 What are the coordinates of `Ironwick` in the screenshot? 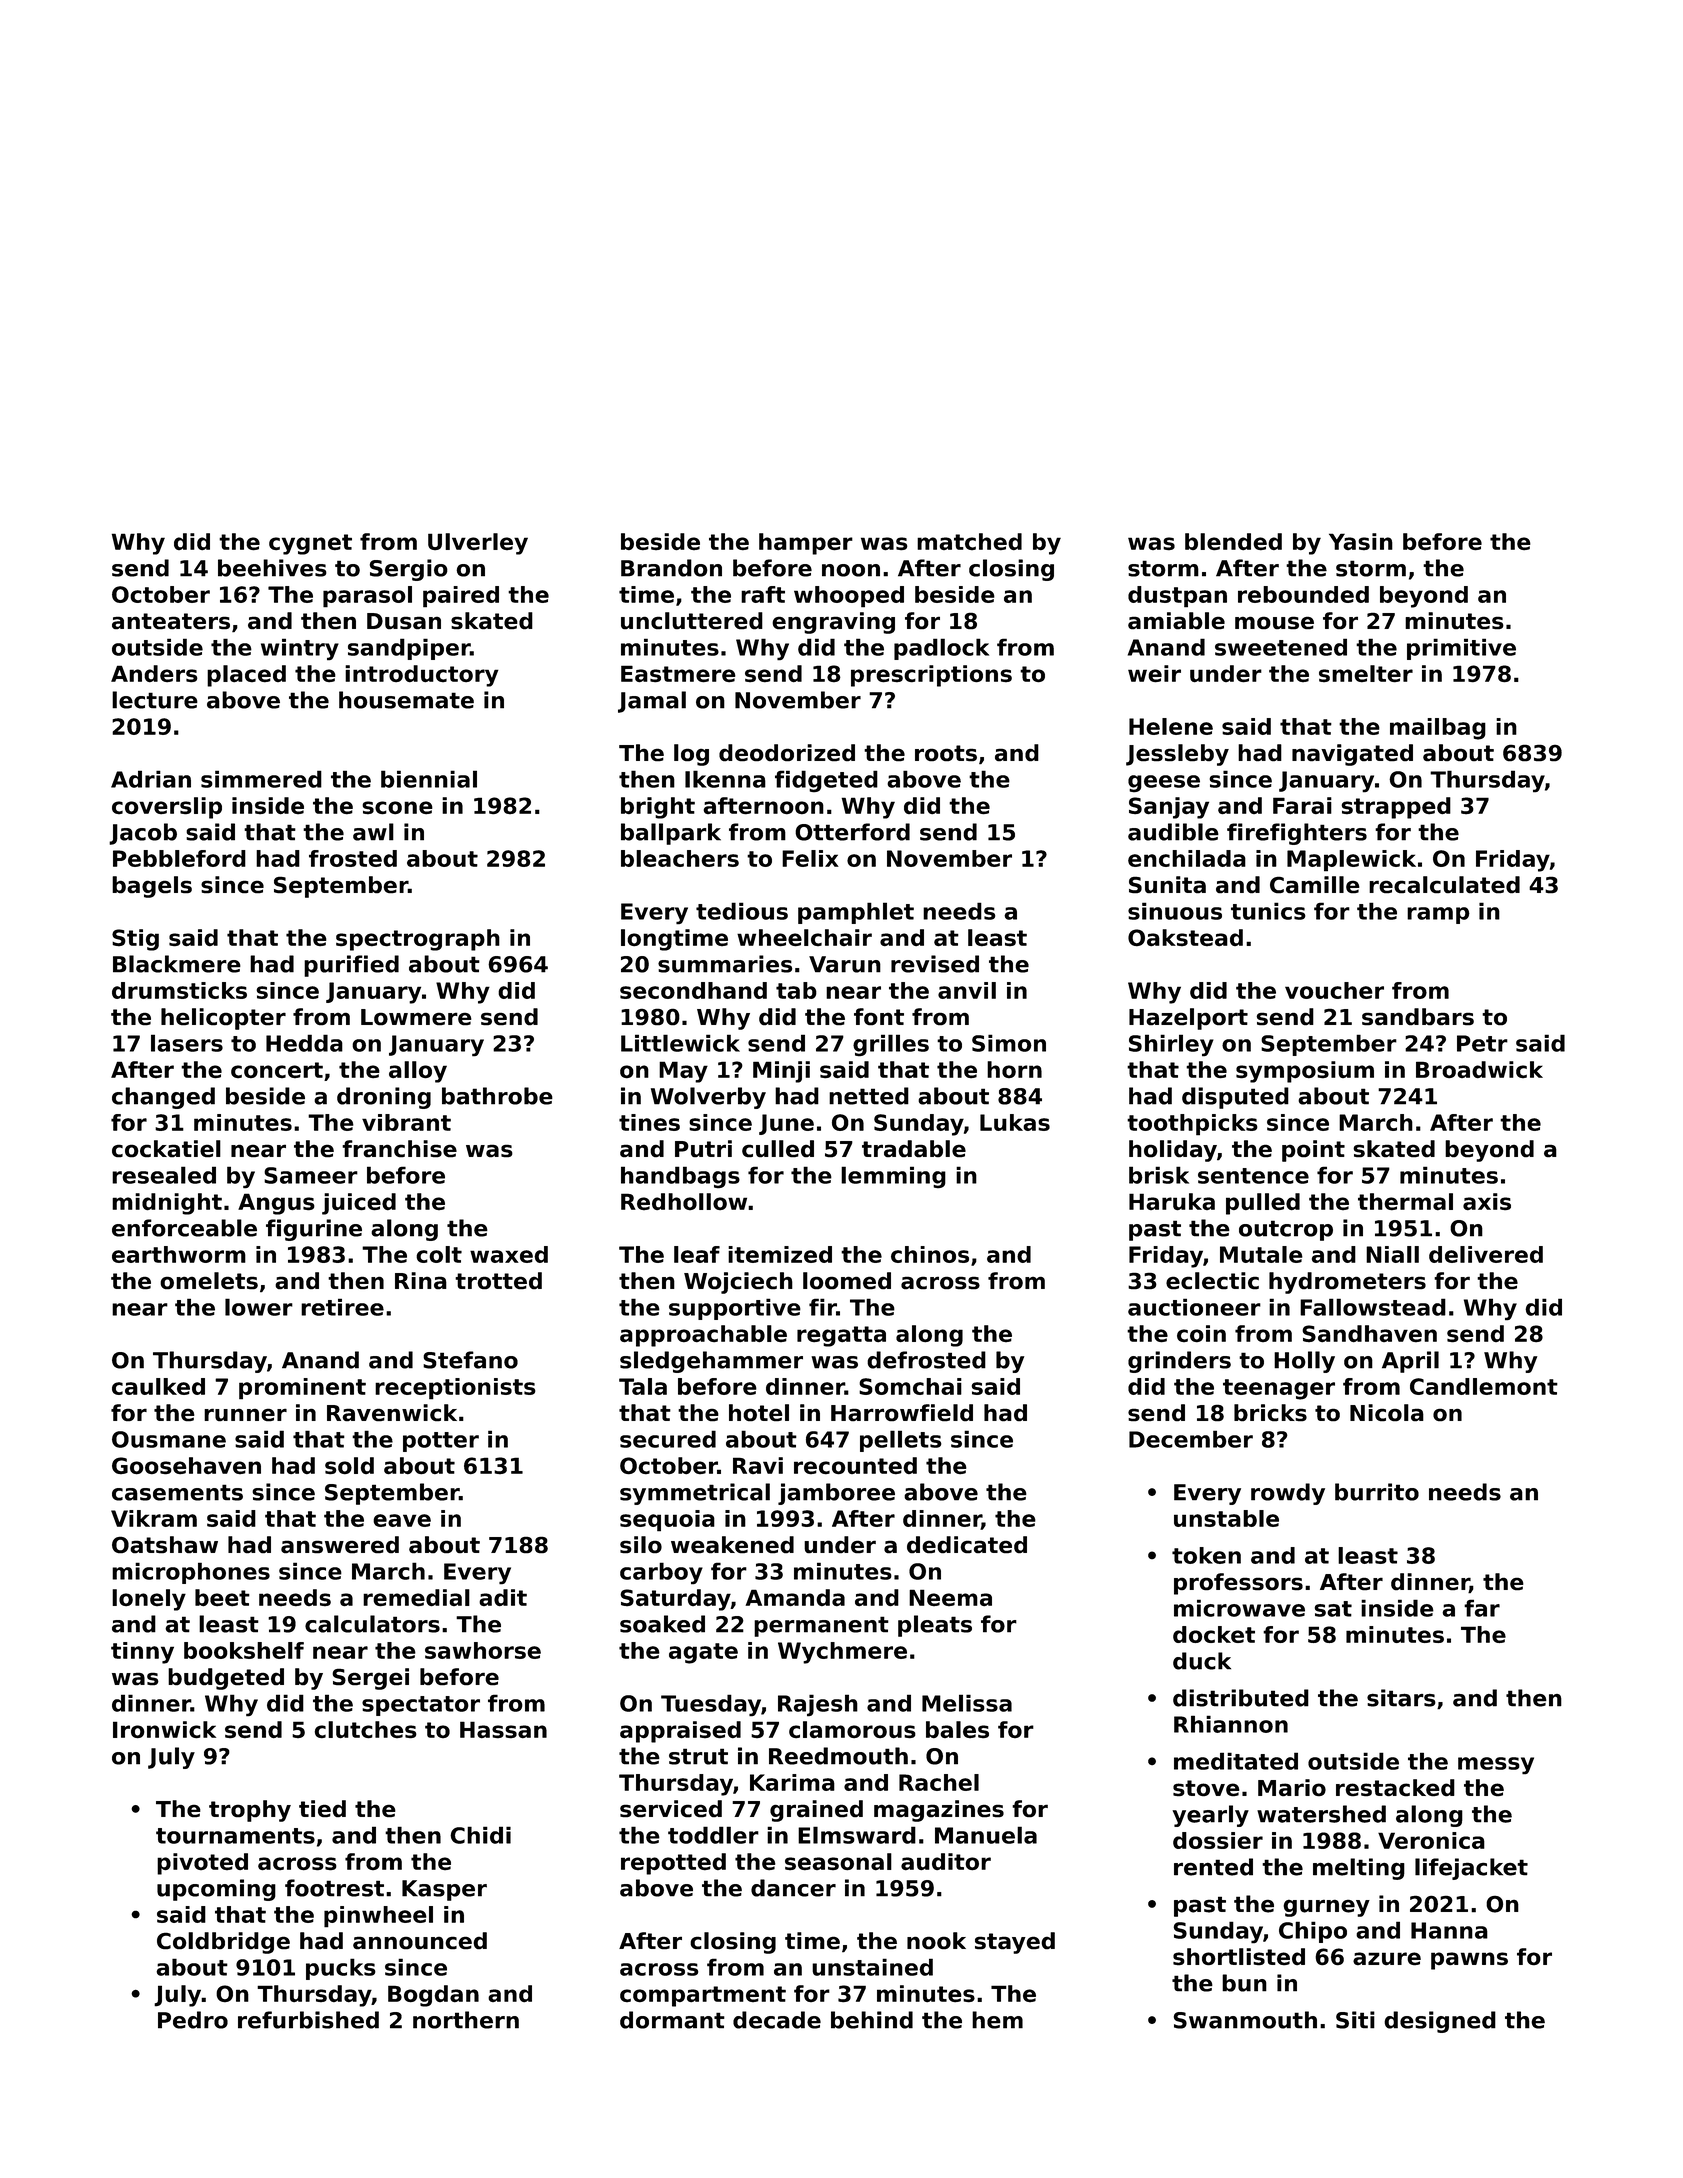 It's located at (164, 1730).
